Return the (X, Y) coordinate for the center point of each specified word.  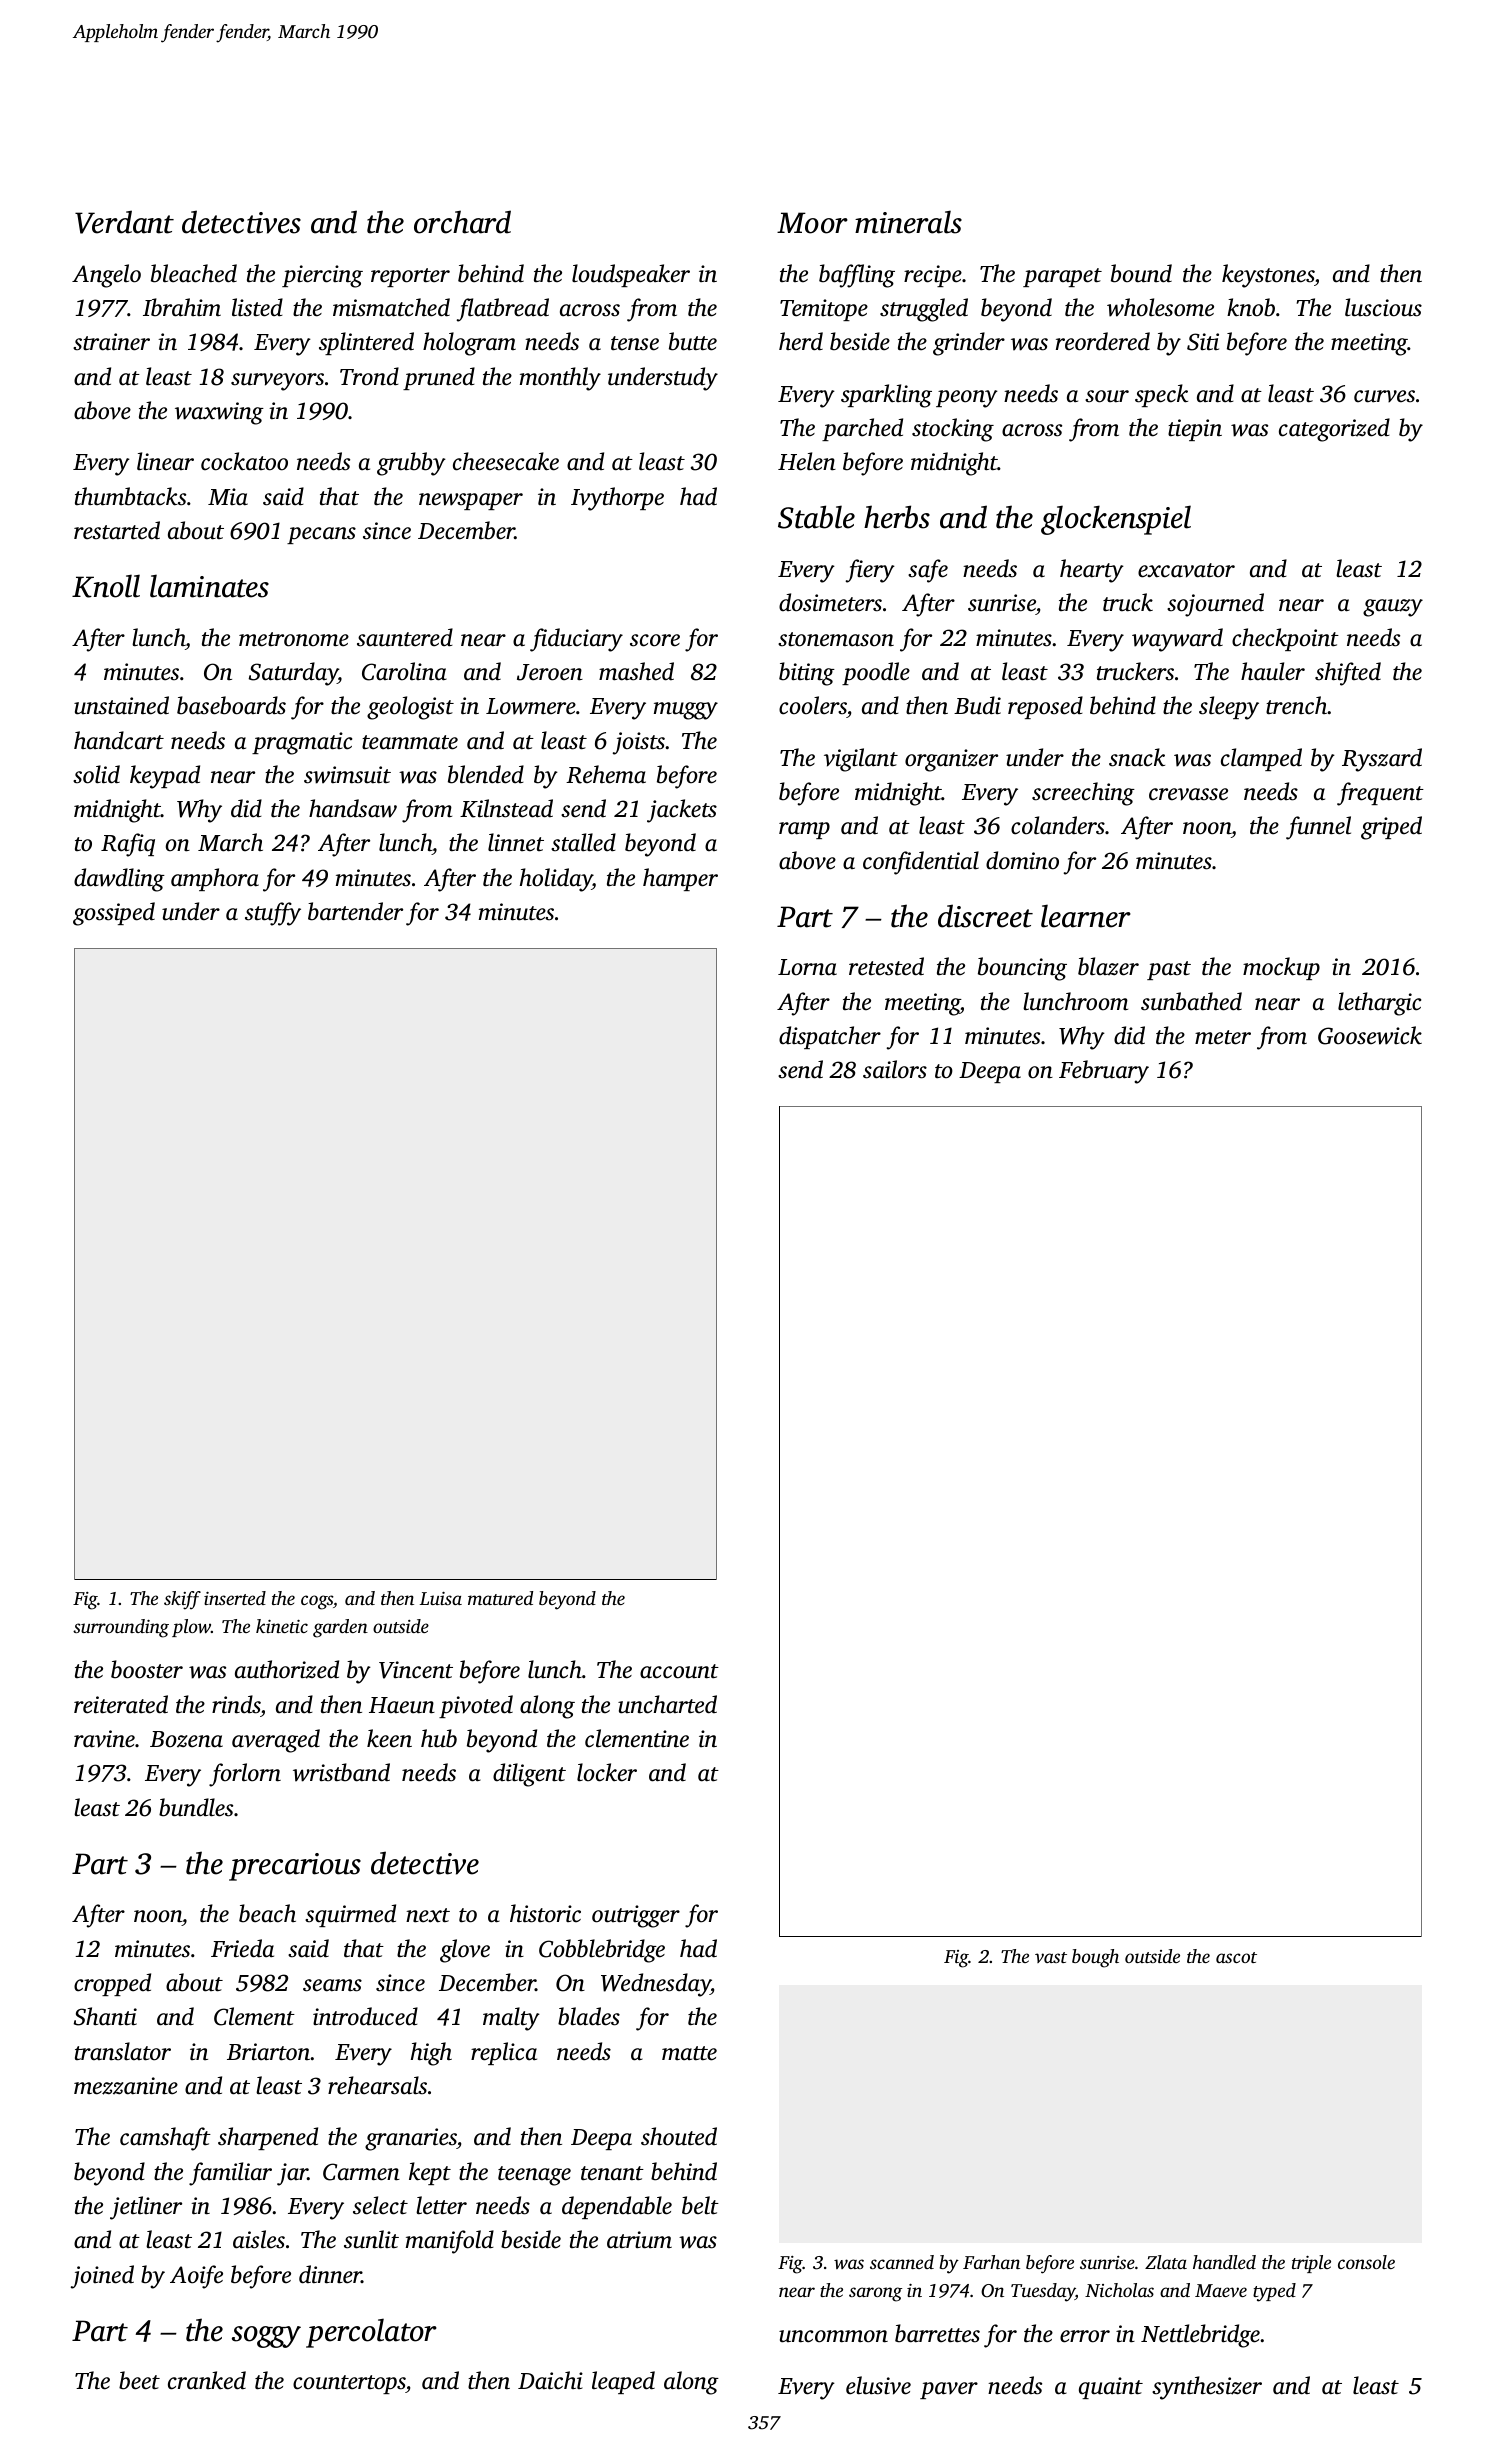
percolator (371, 2333)
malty (511, 2019)
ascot (1236, 1957)
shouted (679, 2136)
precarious (295, 1867)
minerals (908, 222)
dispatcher (830, 1037)
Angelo (106, 276)
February (1104, 1072)
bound (1141, 273)
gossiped (114, 914)
